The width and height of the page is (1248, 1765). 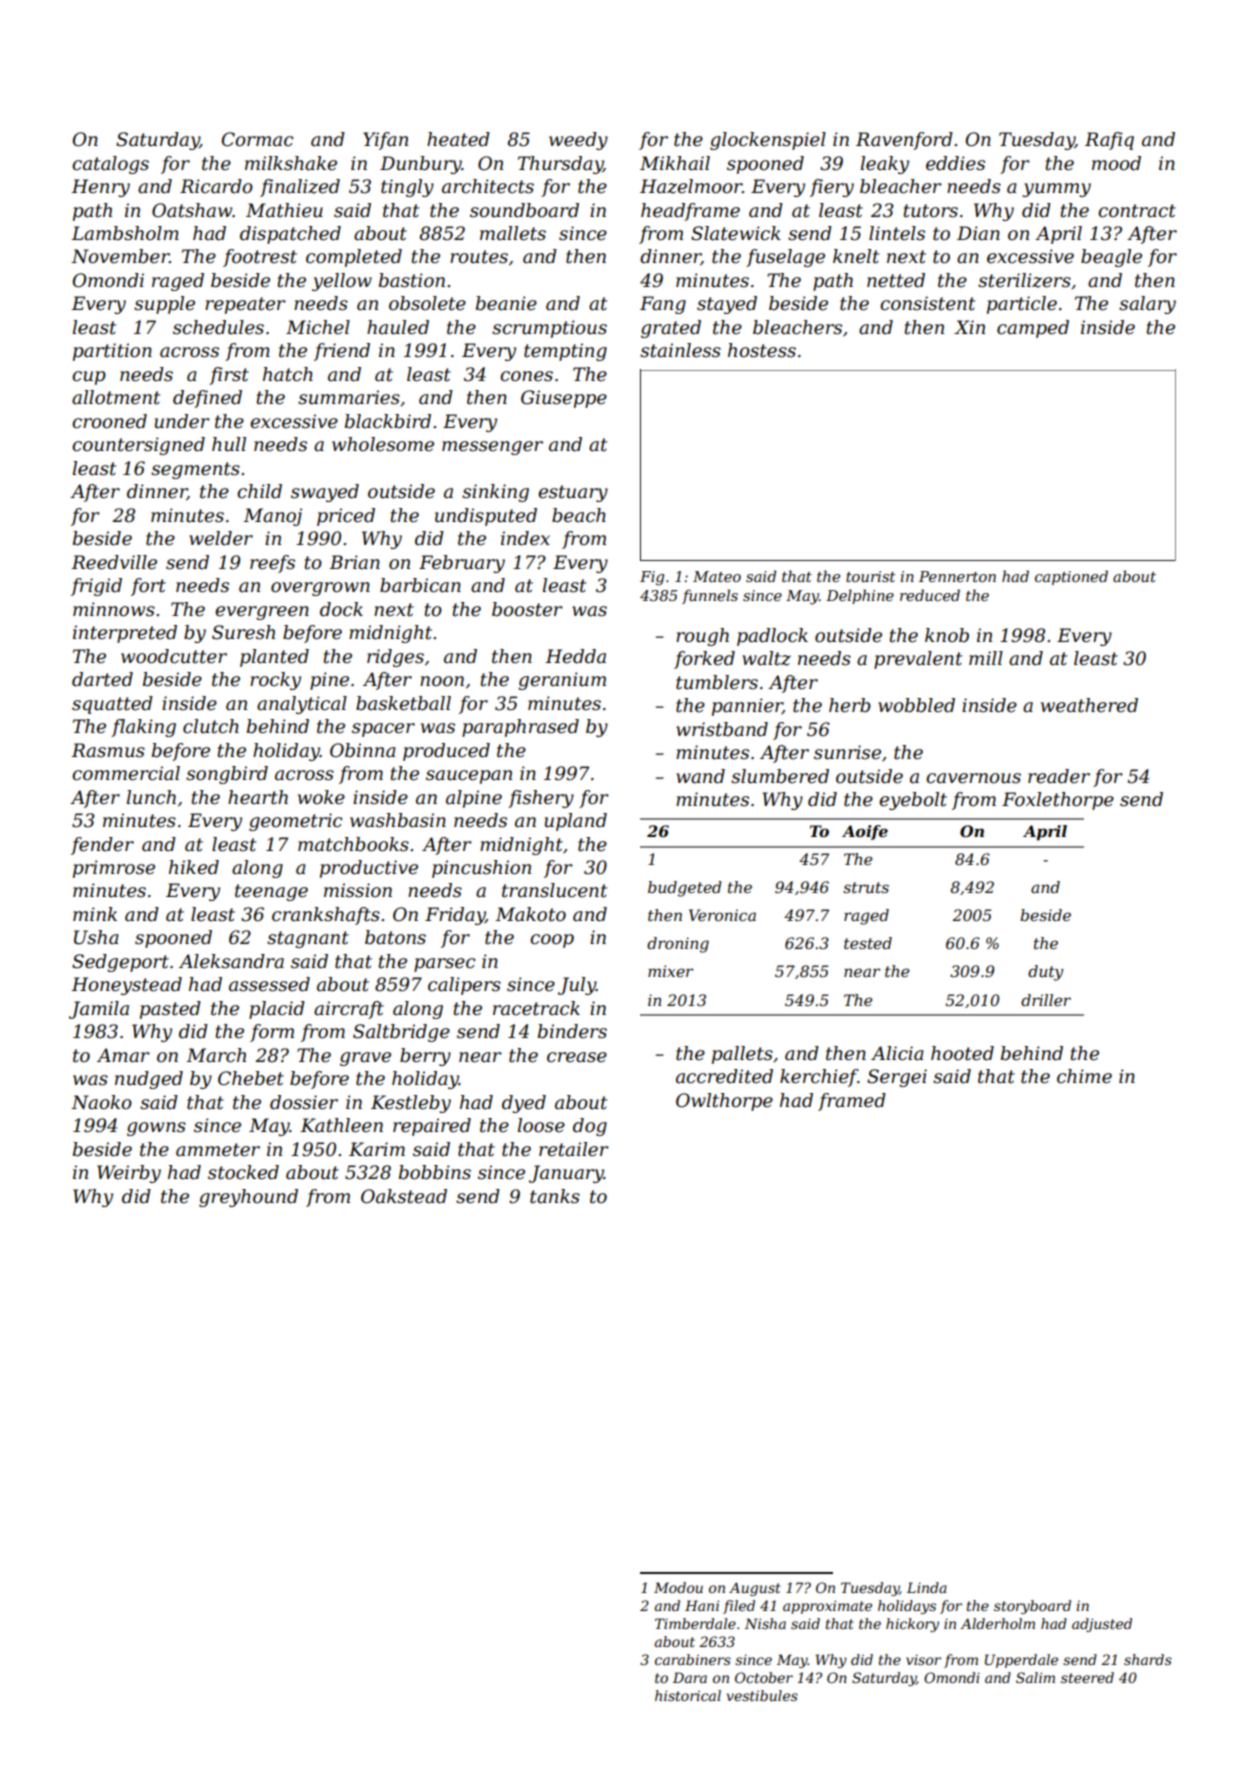 I want to click on August, so click(x=755, y=1589).
